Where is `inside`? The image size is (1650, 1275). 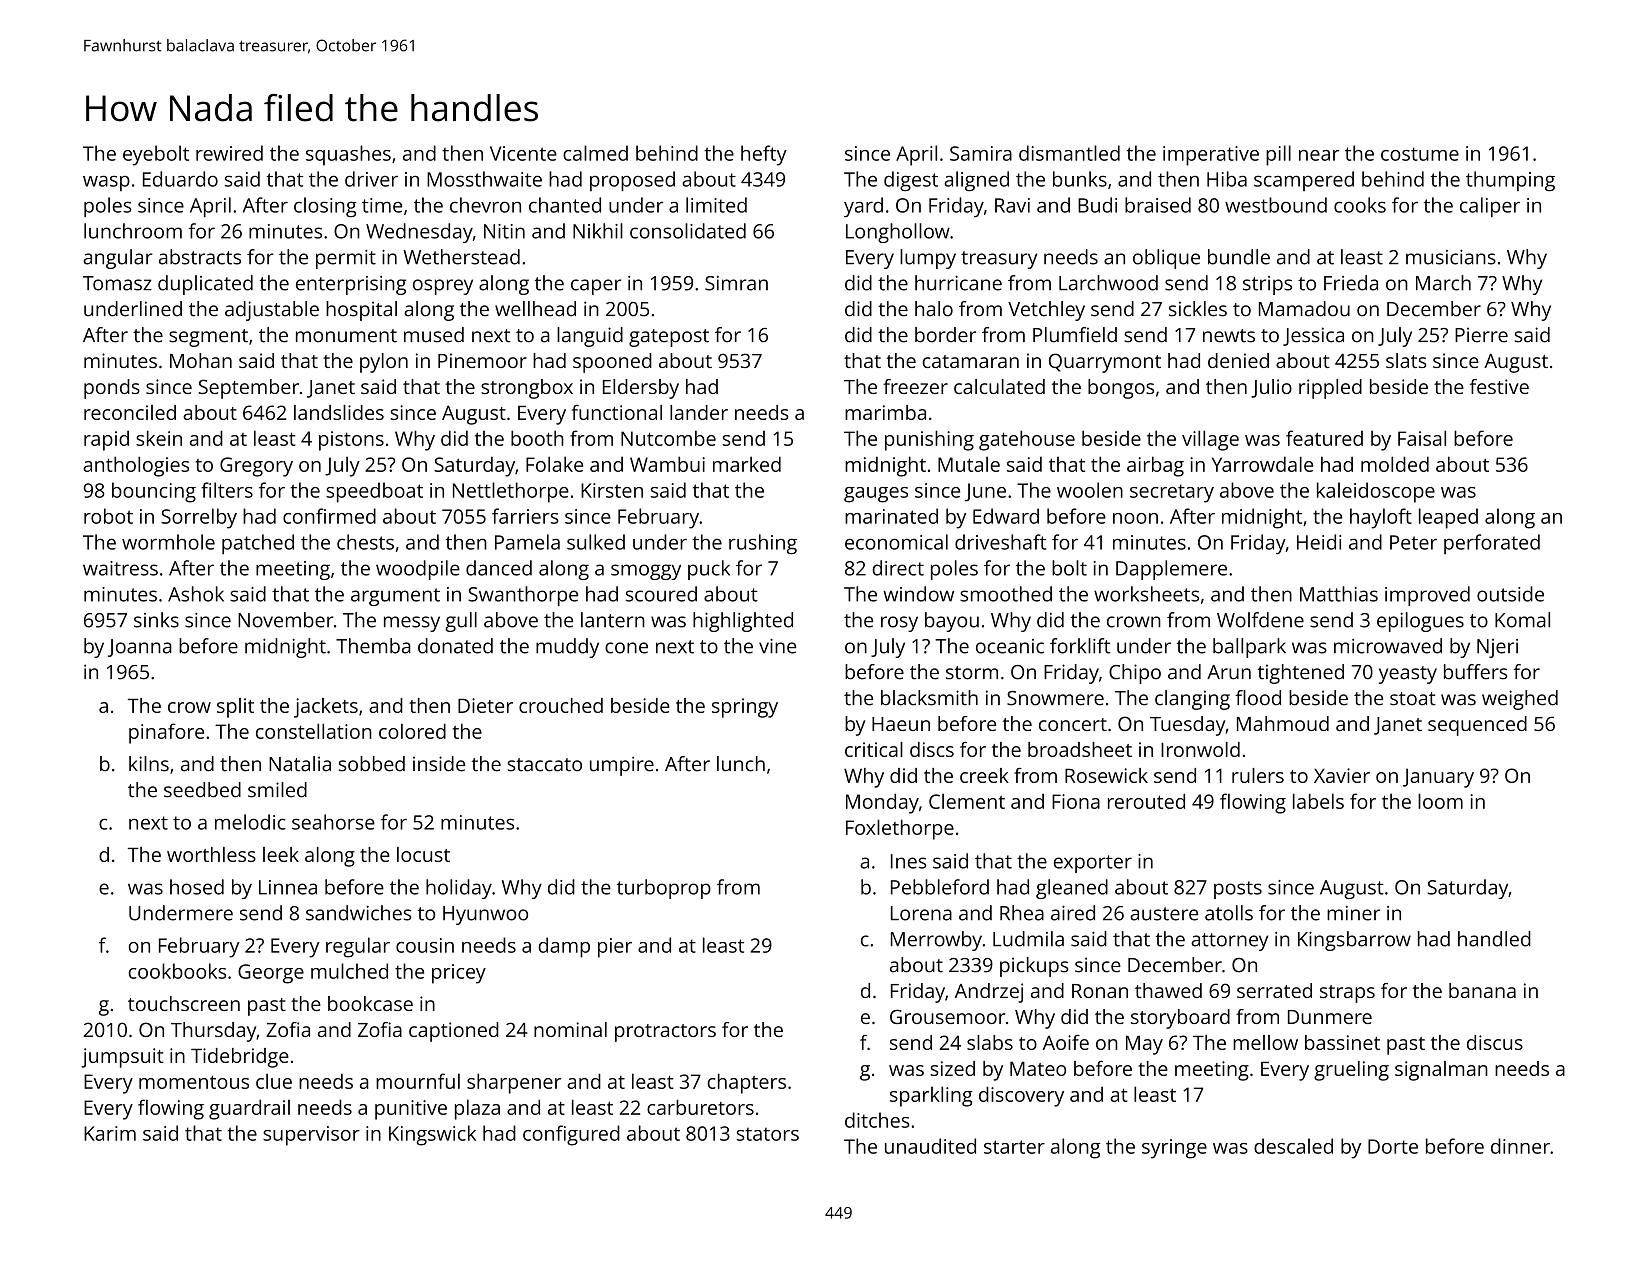
inside is located at coordinates (439, 764).
